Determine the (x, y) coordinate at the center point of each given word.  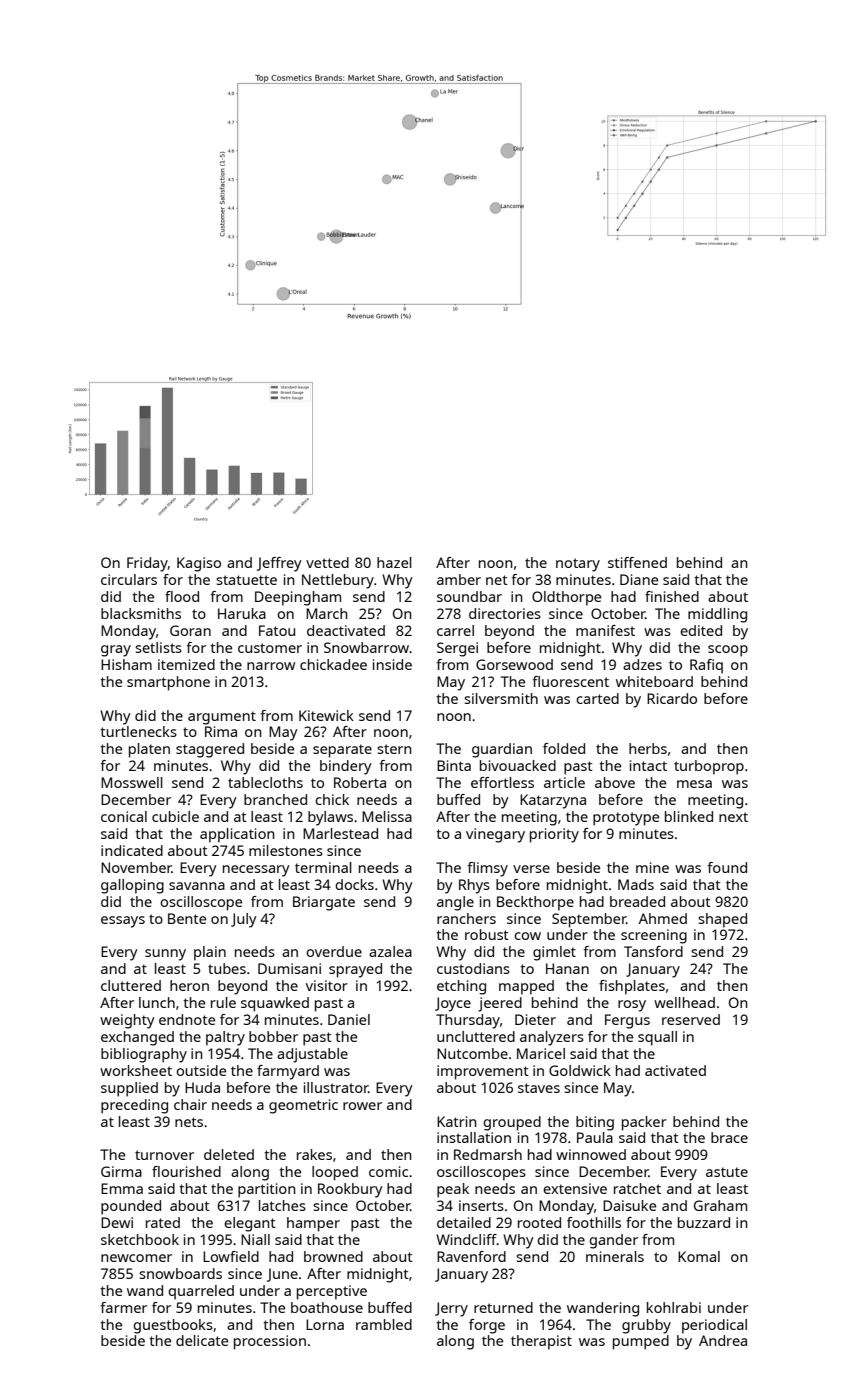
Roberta (360, 782)
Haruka (242, 613)
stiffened (637, 562)
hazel (394, 562)
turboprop (709, 767)
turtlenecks (138, 731)
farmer (124, 1307)
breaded (637, 901)
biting (595, 1123)
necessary (256, 871)
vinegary (495, 835)
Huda (202, 1087)
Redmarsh (488, 1154)
